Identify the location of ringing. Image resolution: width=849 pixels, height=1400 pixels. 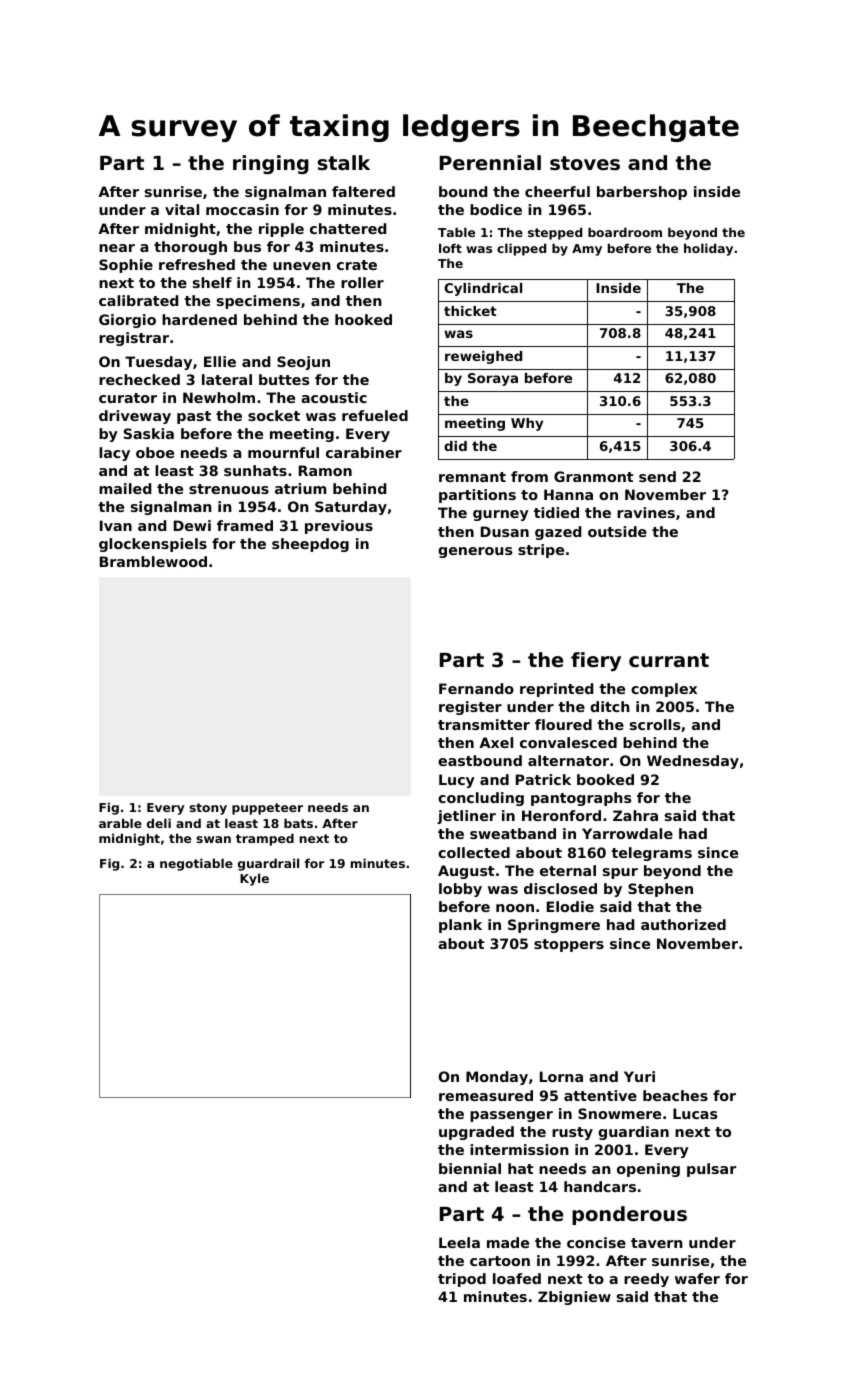
(271, 164).
